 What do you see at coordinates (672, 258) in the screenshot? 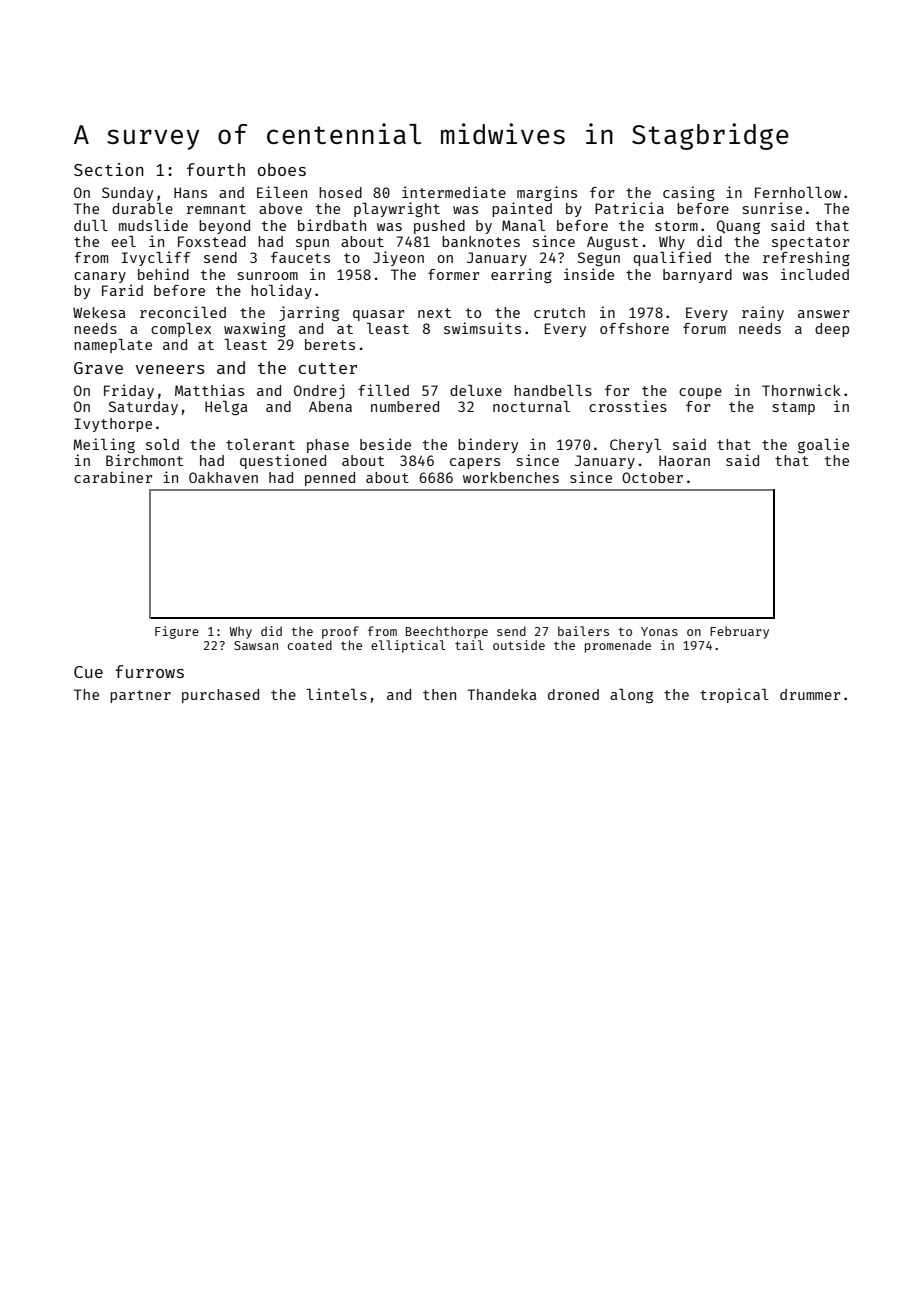
I see `qualified` at bounding box center [672, 258].
